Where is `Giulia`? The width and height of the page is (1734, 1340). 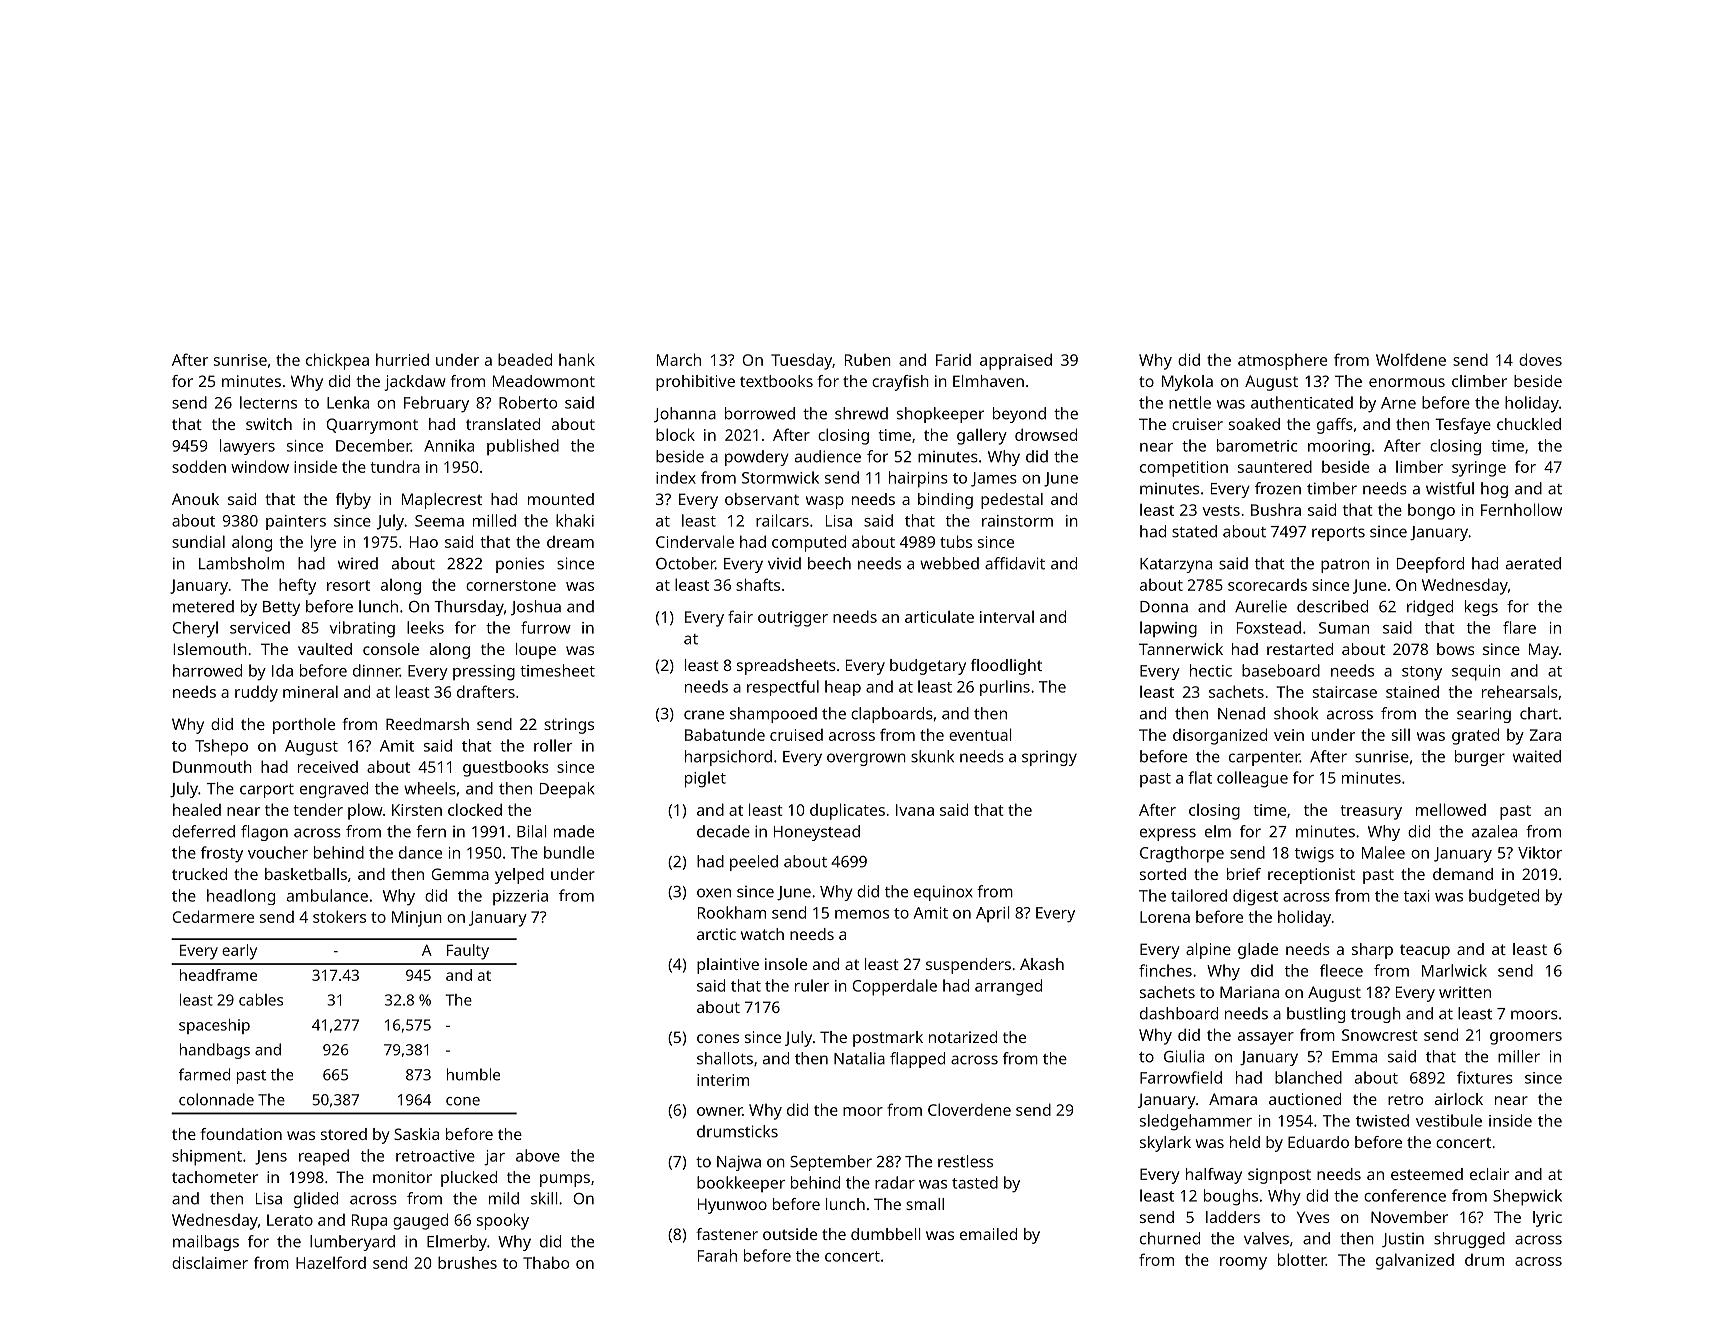 Giulia is located at coordinates (1184, 1056).
